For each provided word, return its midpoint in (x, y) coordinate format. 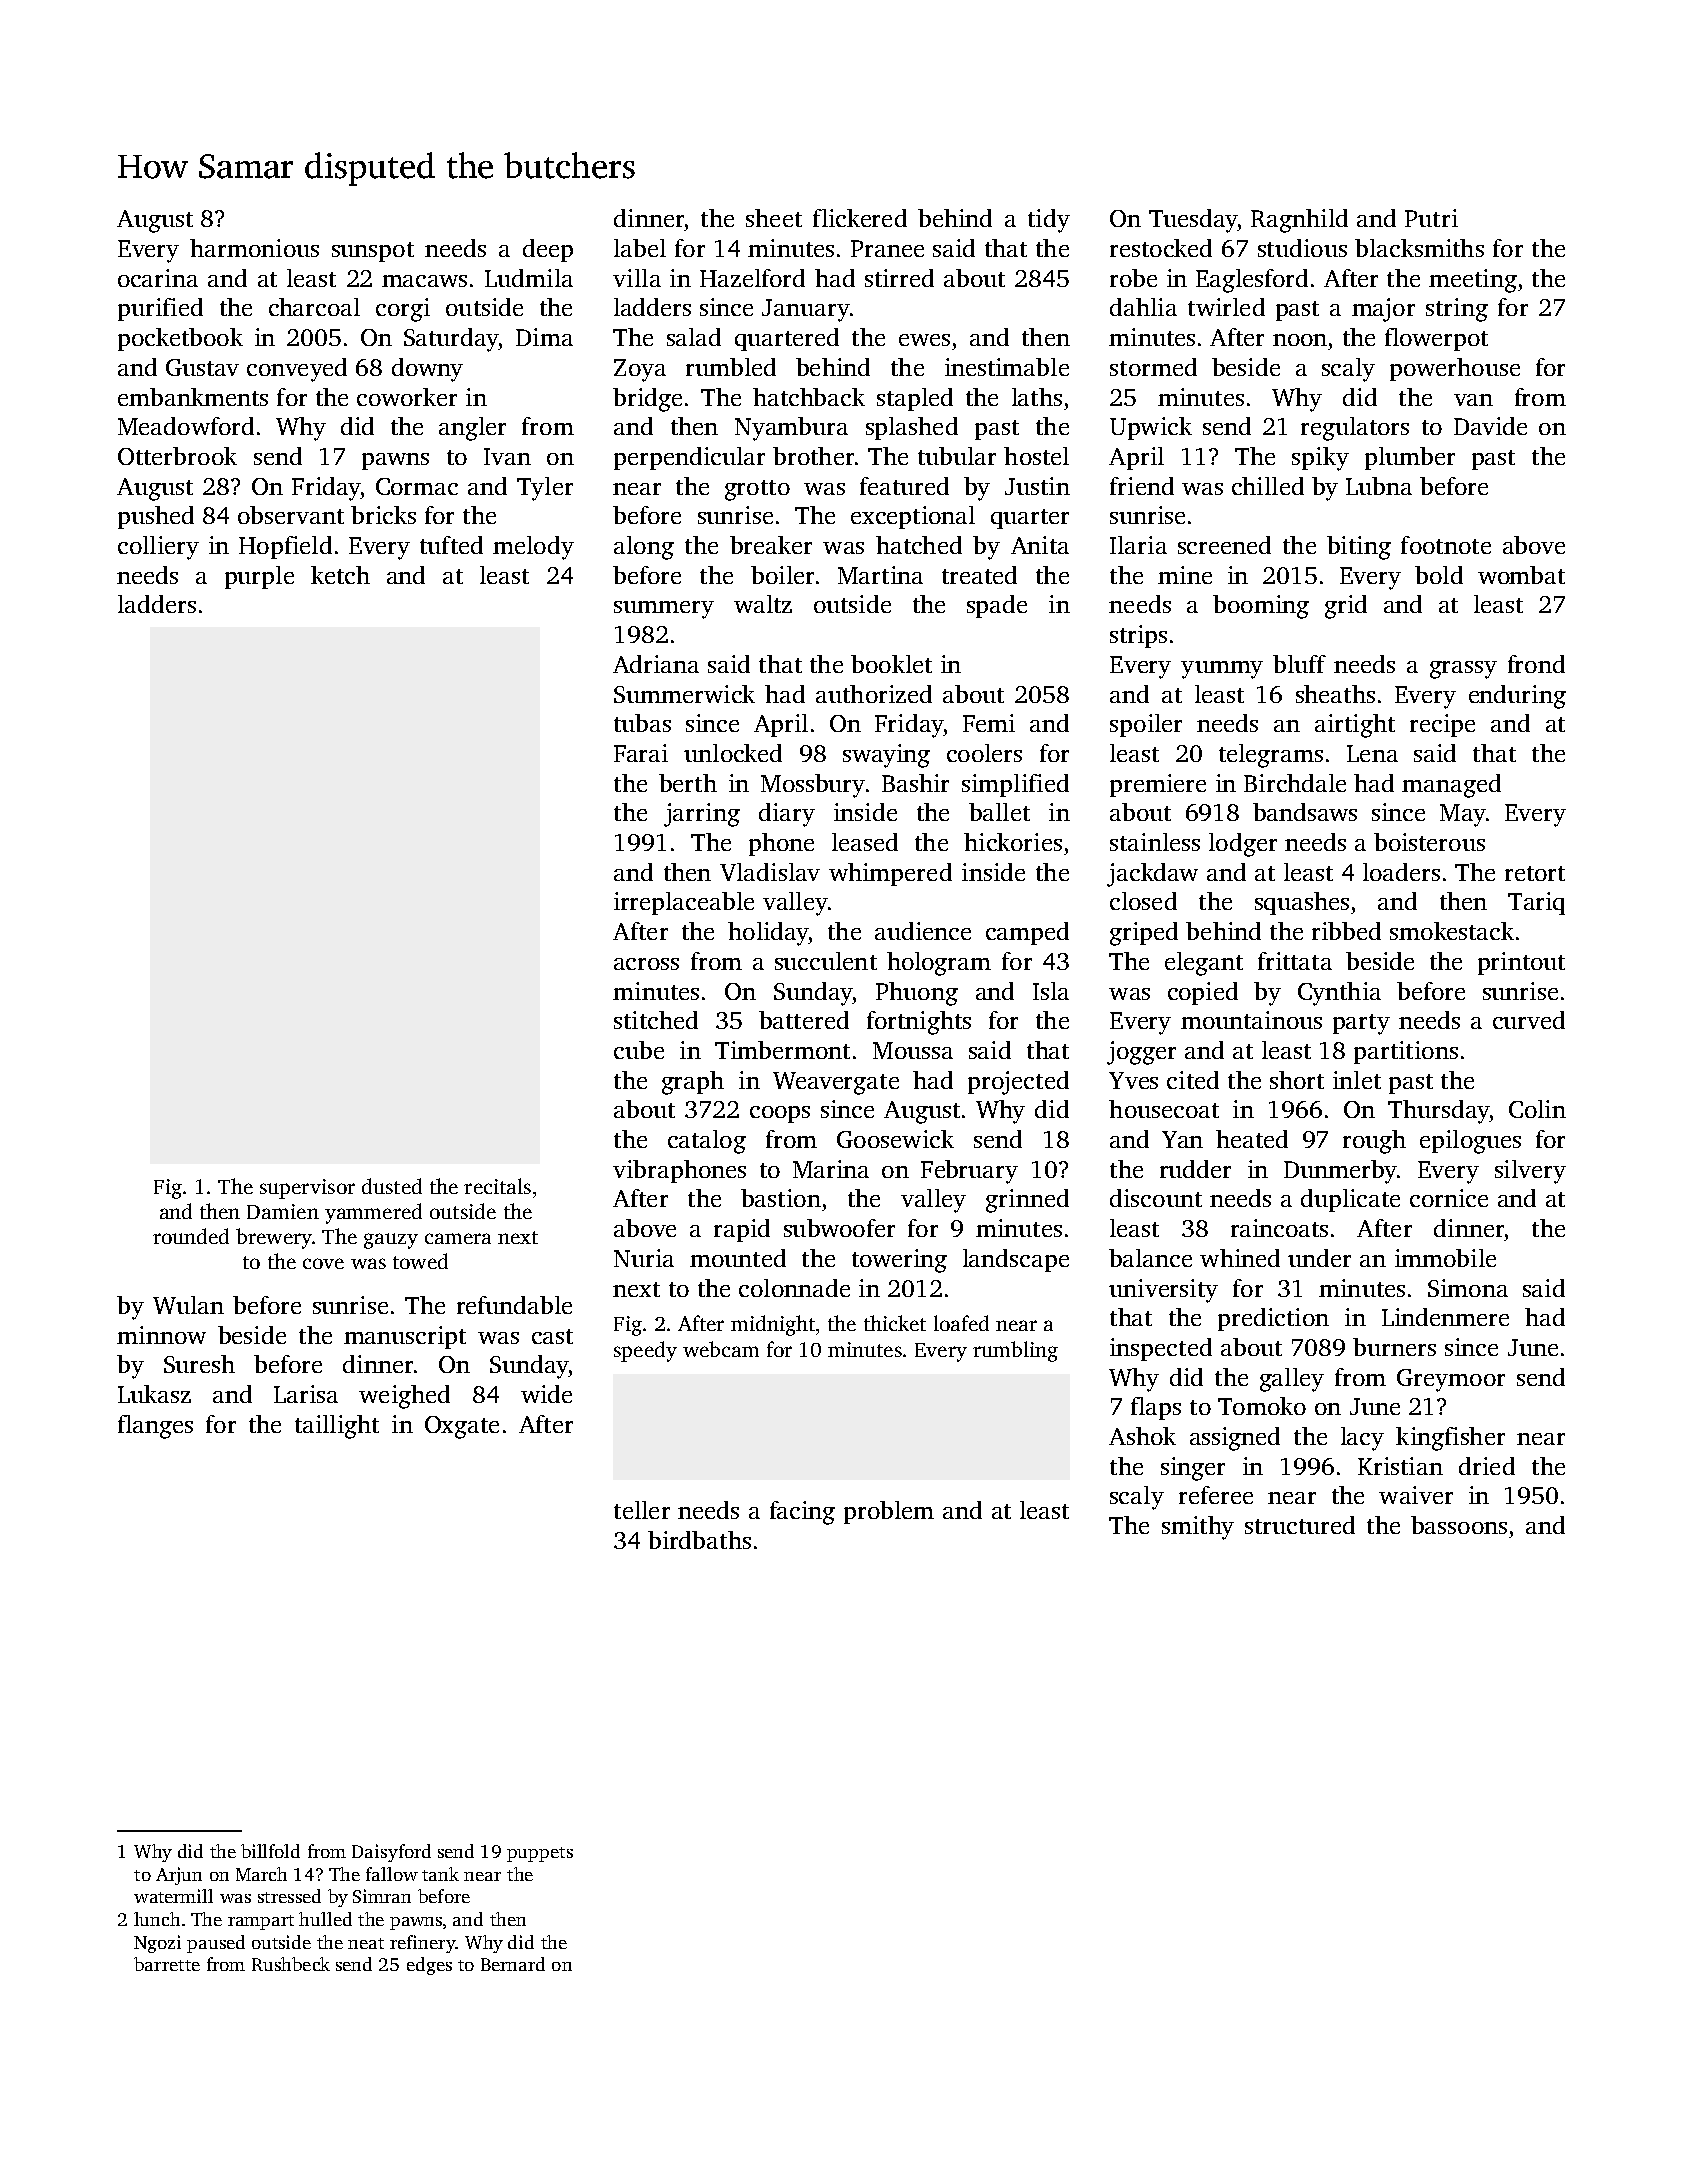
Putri (1431, 218)
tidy (1049, 221)
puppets (540, 1854)
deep (548, 250)
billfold (270, 1851)
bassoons (1459, 1525)
